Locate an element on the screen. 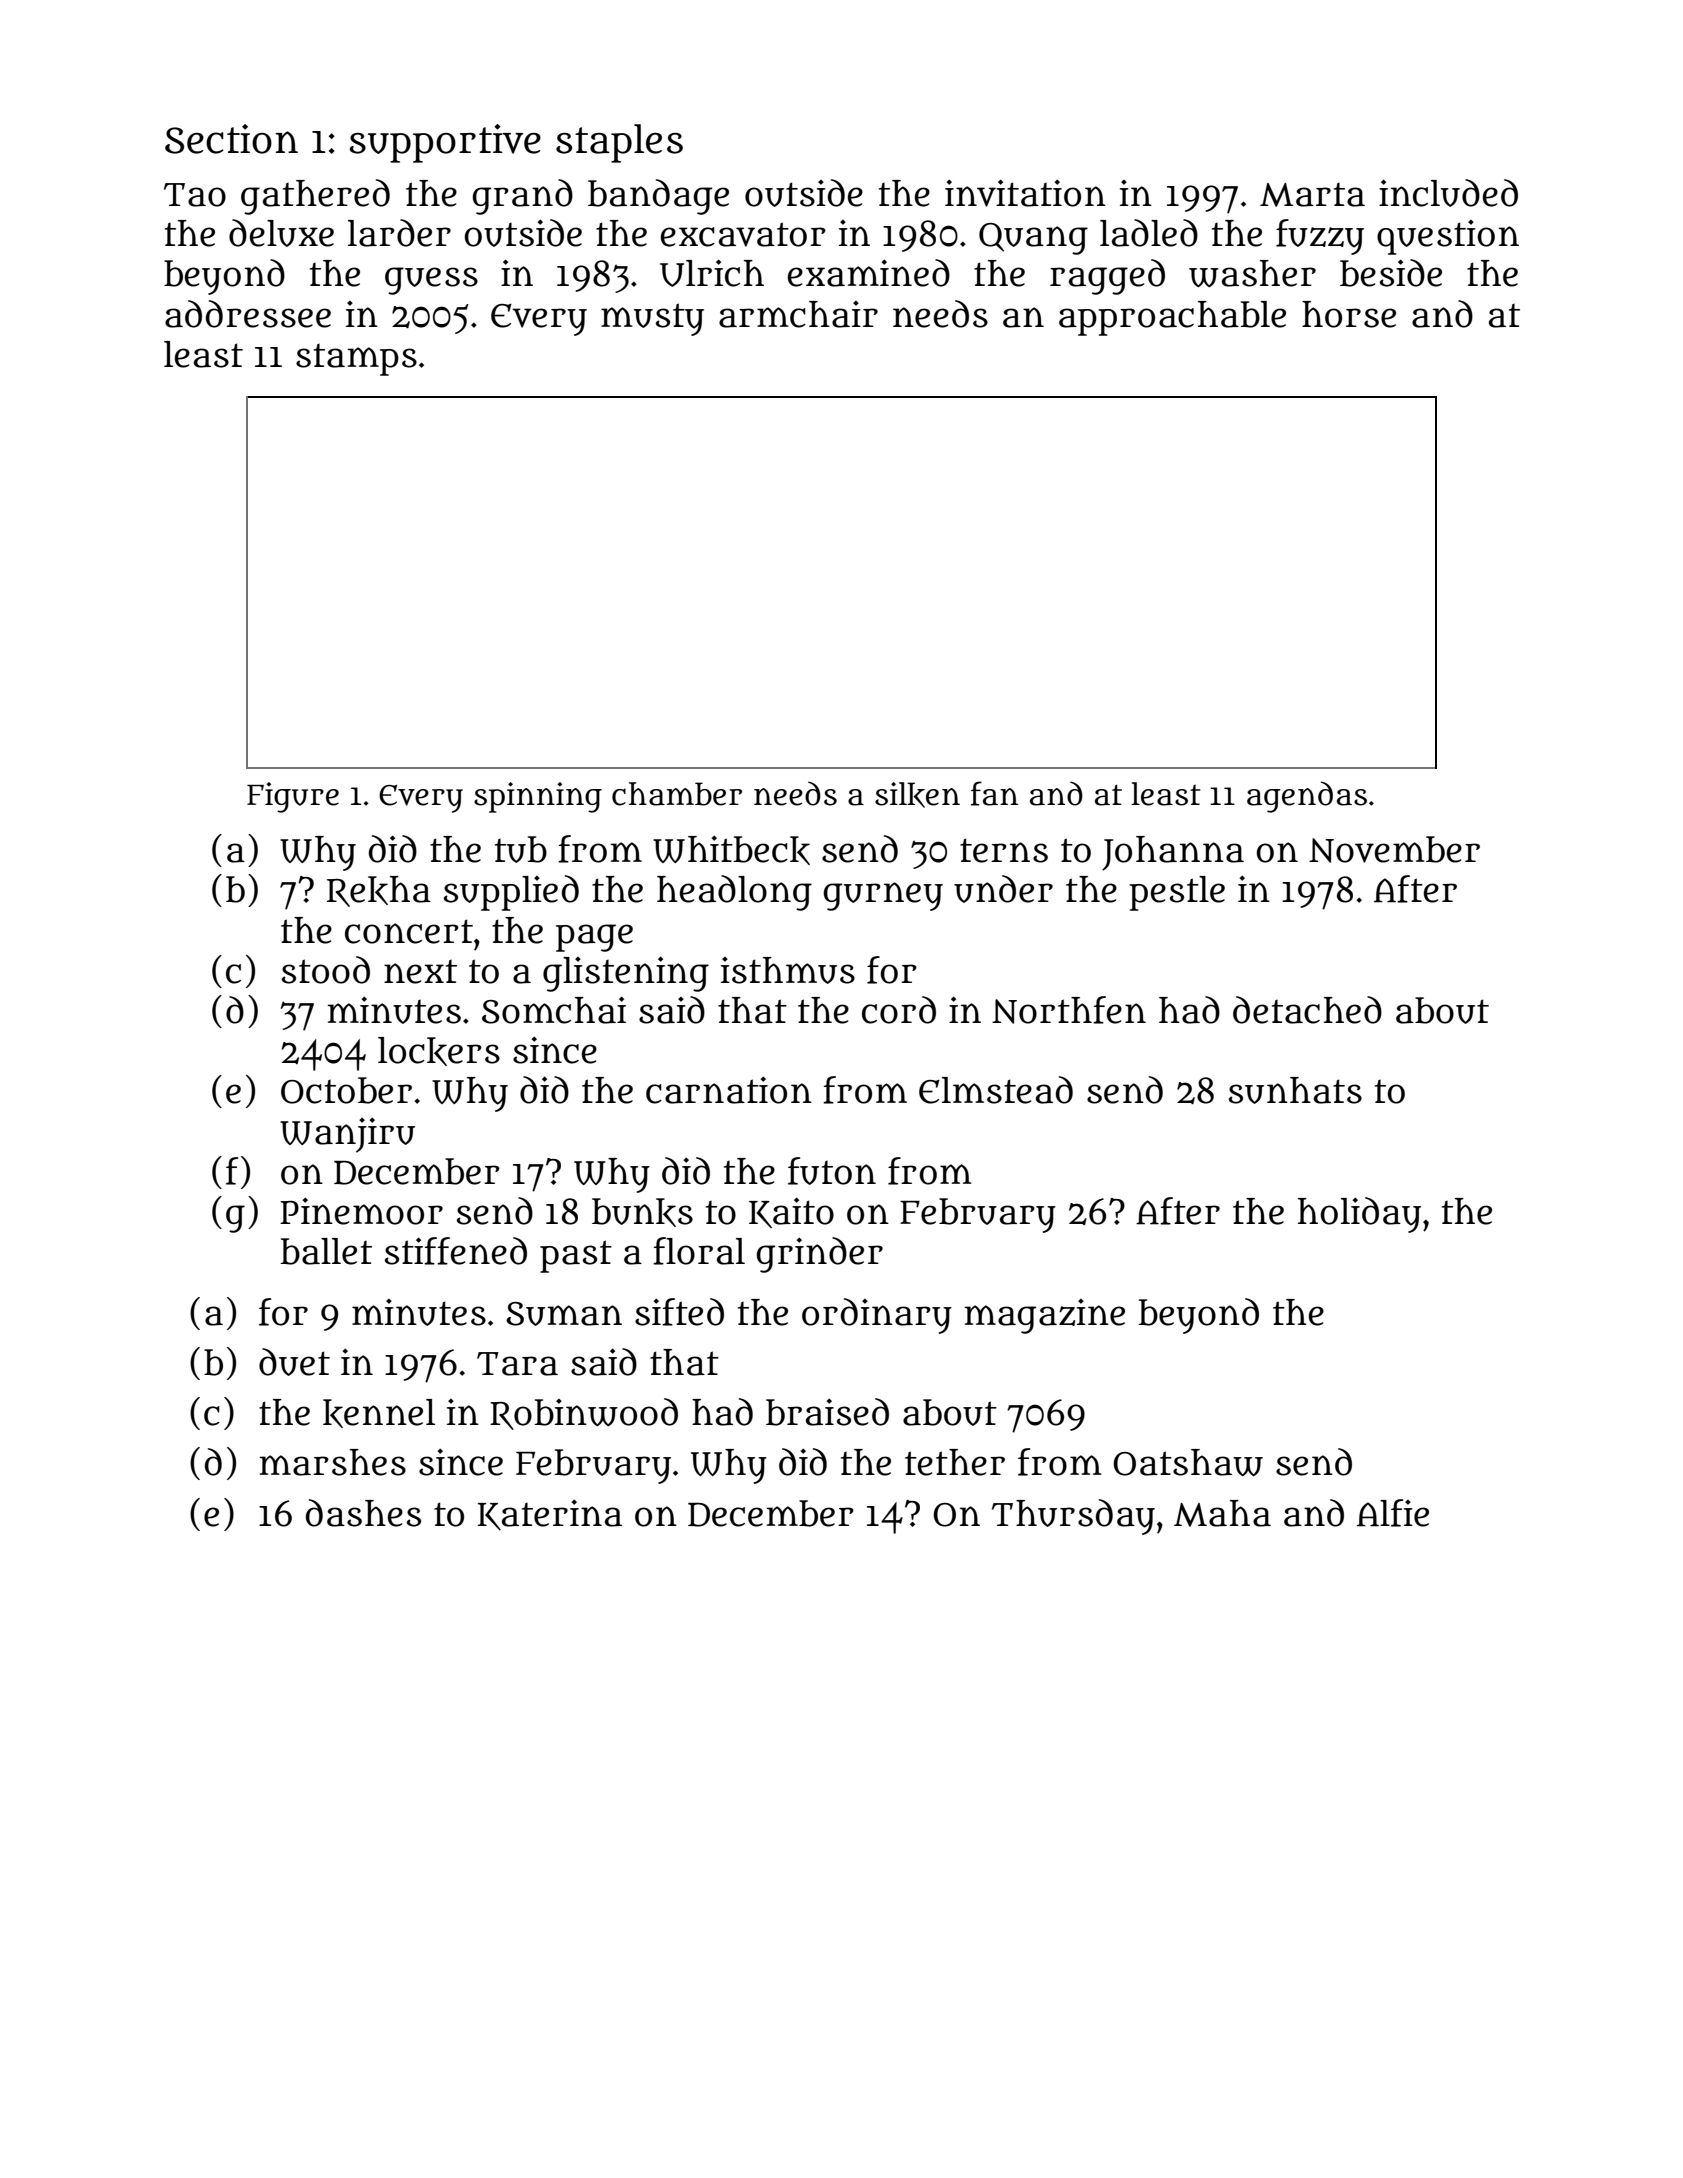 The height and width of the screenshot is (2178, 1683). Figure is located at coordinates (293, 797).
